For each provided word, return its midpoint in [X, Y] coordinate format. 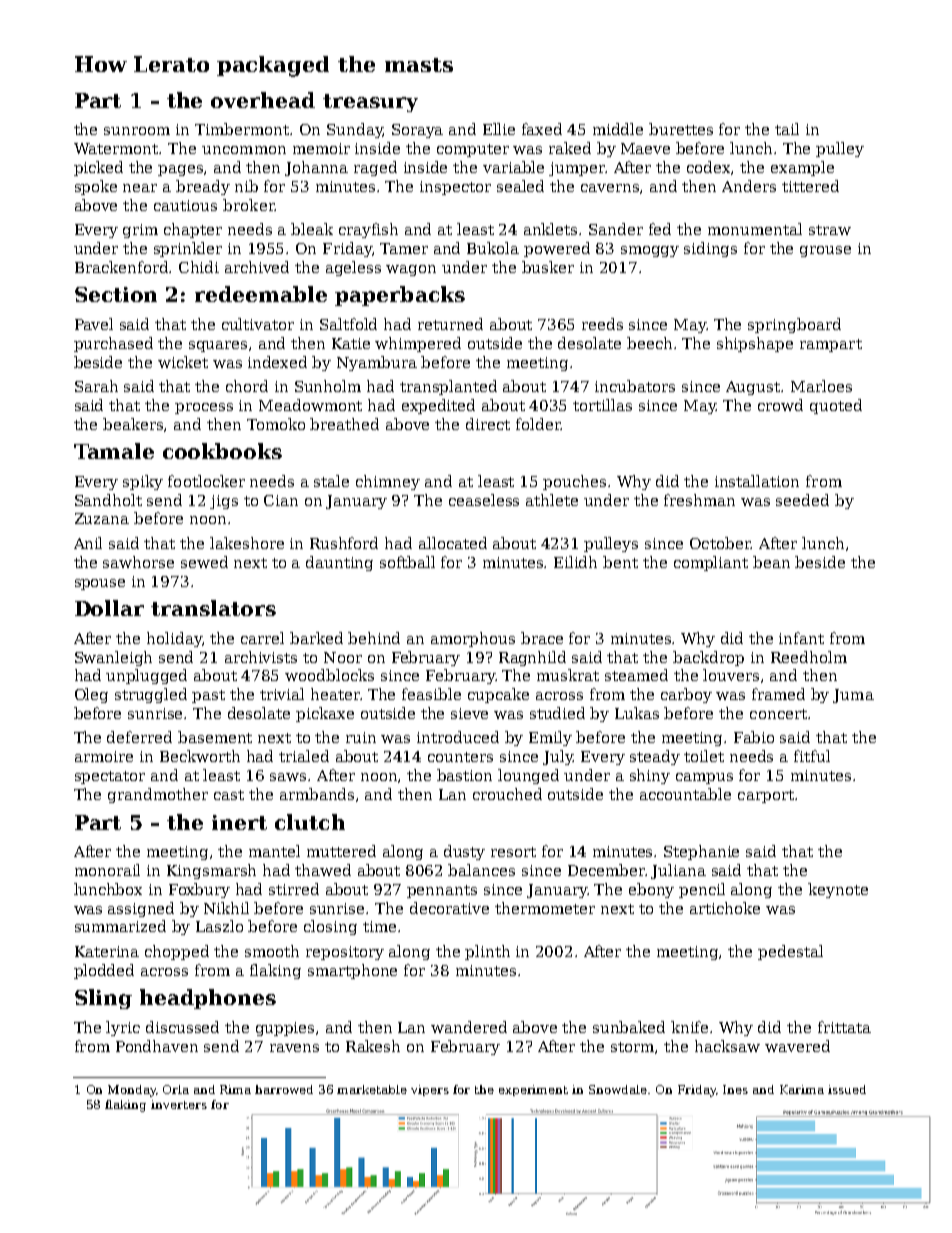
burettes [681, 129]
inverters [179, 1104]
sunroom [137, 131]
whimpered [418, 344]
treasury [370, 103]
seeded [802, 500]
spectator [110, 777]
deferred [139, 737]
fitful [812, 756]
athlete [552, 500]
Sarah [96, 386]
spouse [100, 584]
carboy [686, 695]
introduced [458, 737]
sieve [469, 713]
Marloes [821, 386]
